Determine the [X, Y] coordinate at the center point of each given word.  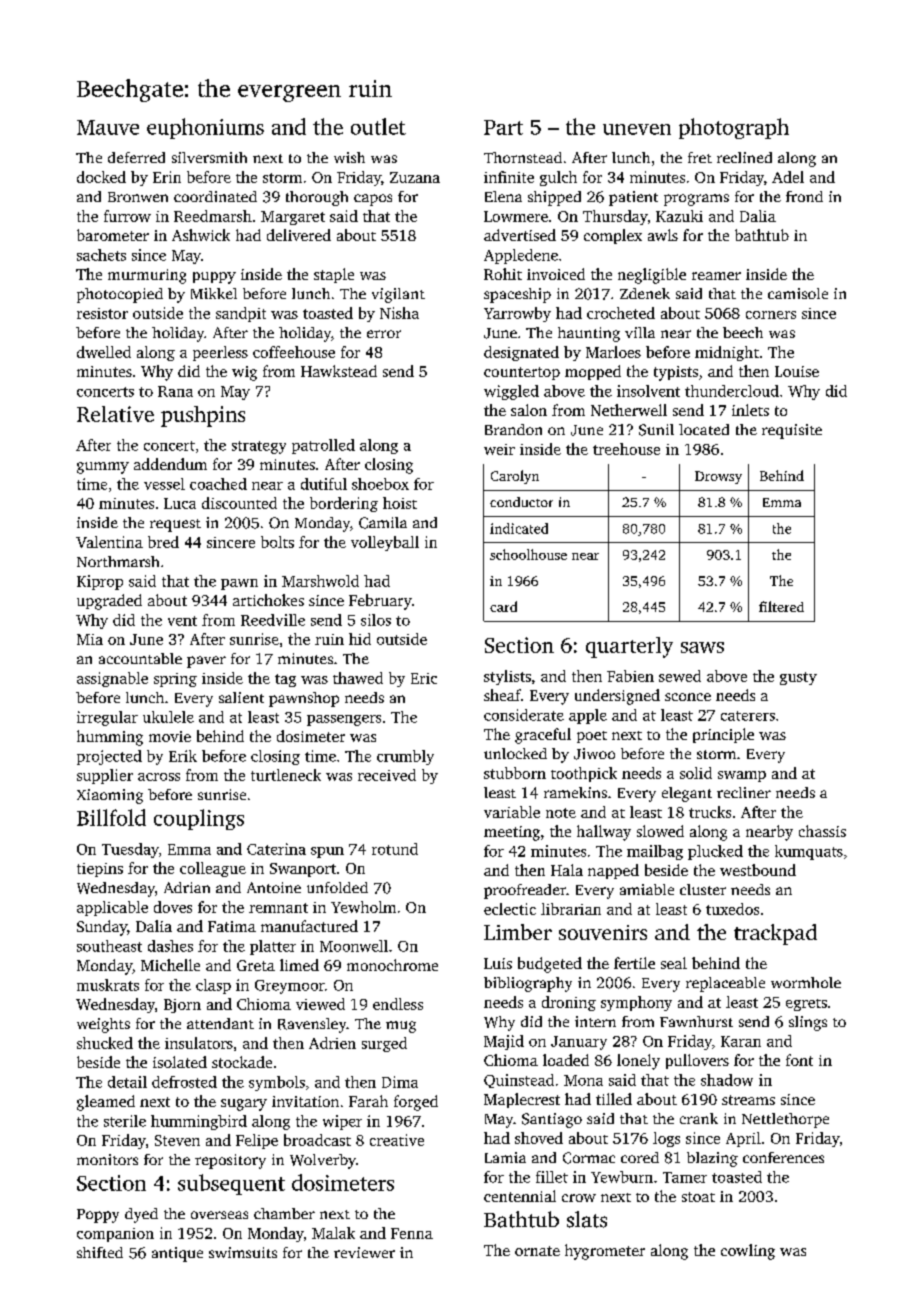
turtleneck [286, 775]
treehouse [626, 449]
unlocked [515, 753]
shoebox [380, 484]
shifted [100, 1252]
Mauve [108, 127]
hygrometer [605, 1252]
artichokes [268, 600]
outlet [378, 126]
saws [702, 647]
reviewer [364, 1252]
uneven [637, 129]
